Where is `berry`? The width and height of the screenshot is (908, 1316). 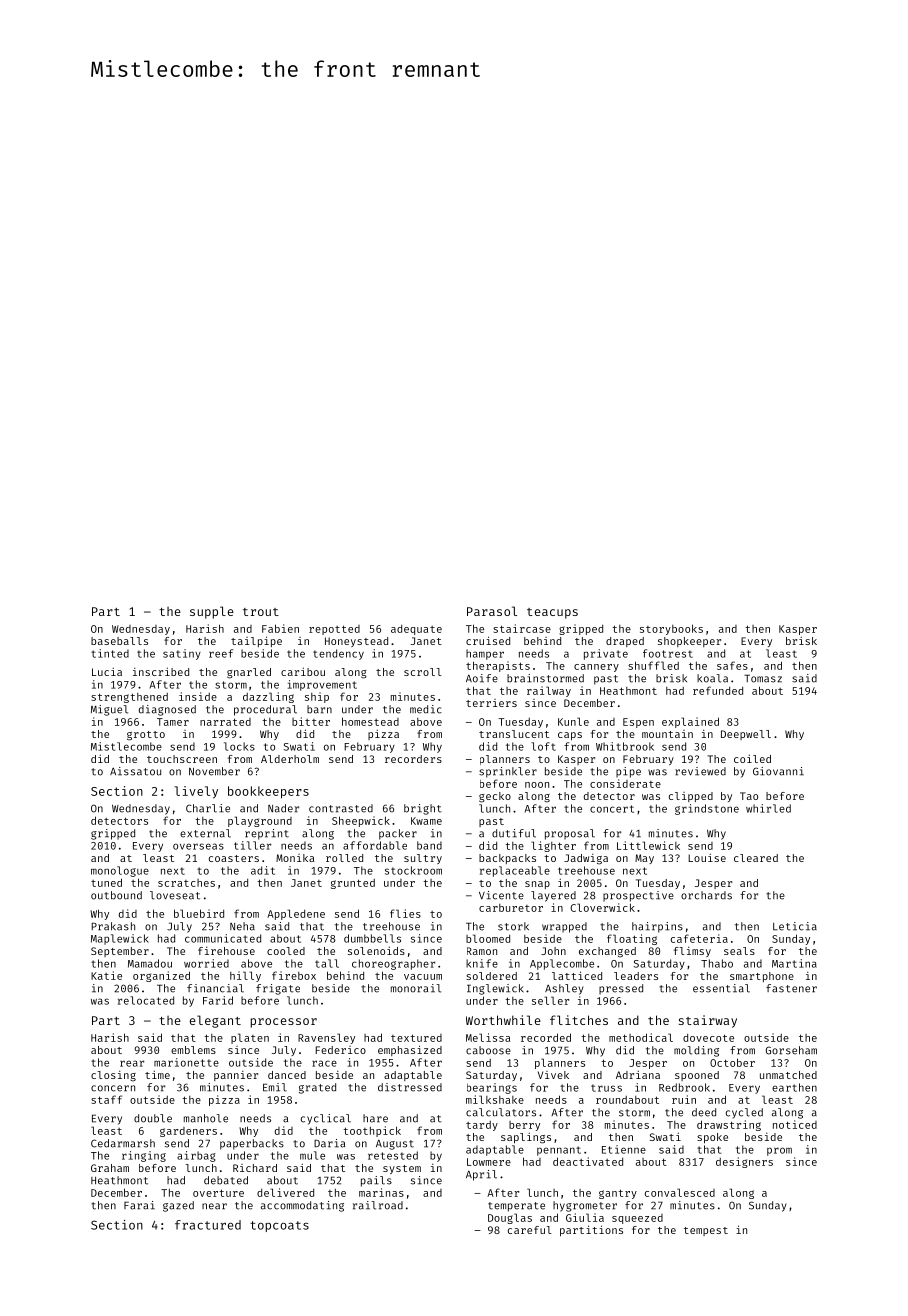
berry is located at coordinates (524, 1126).
